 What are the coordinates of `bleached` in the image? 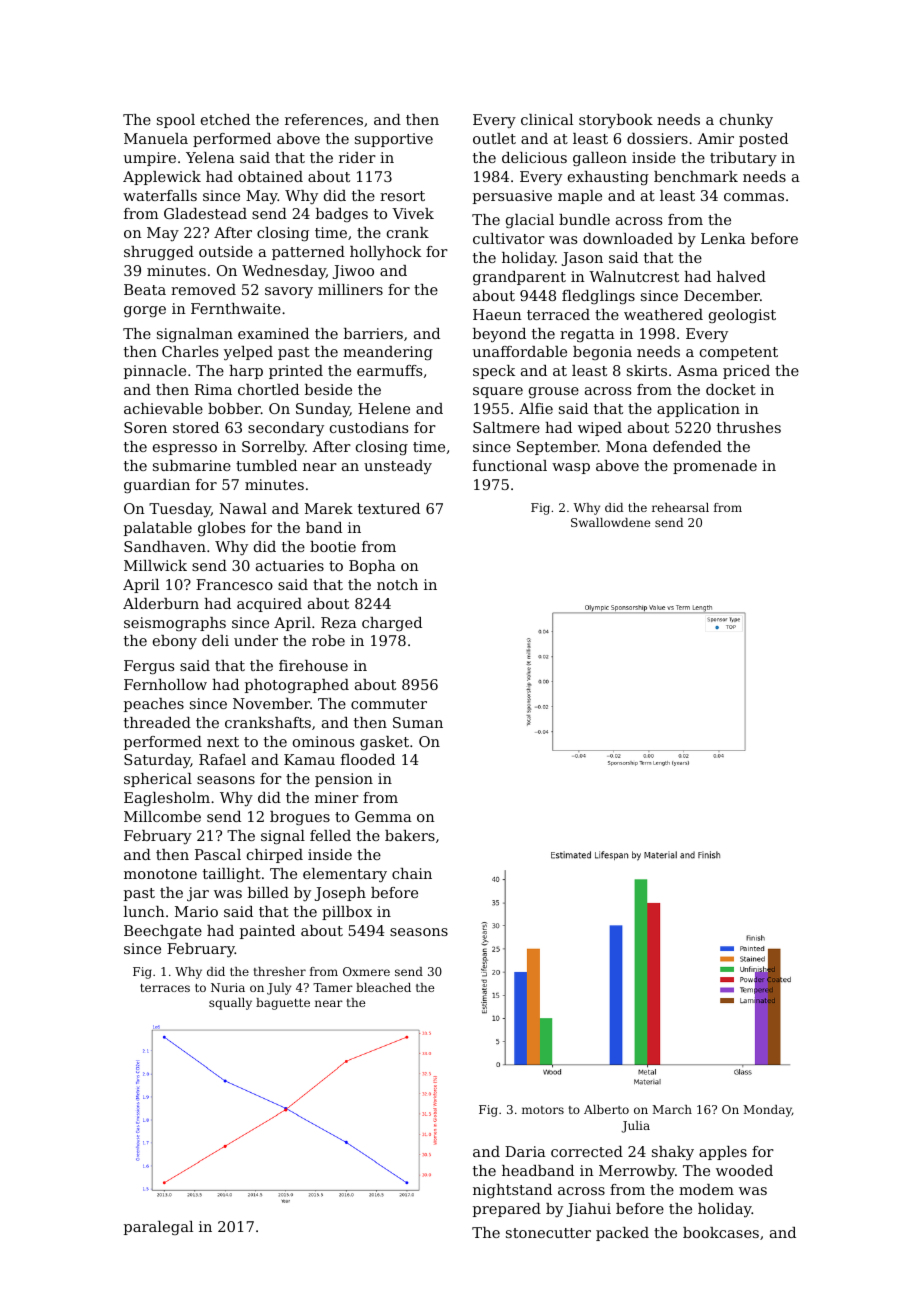 It's located at (383, 987).
